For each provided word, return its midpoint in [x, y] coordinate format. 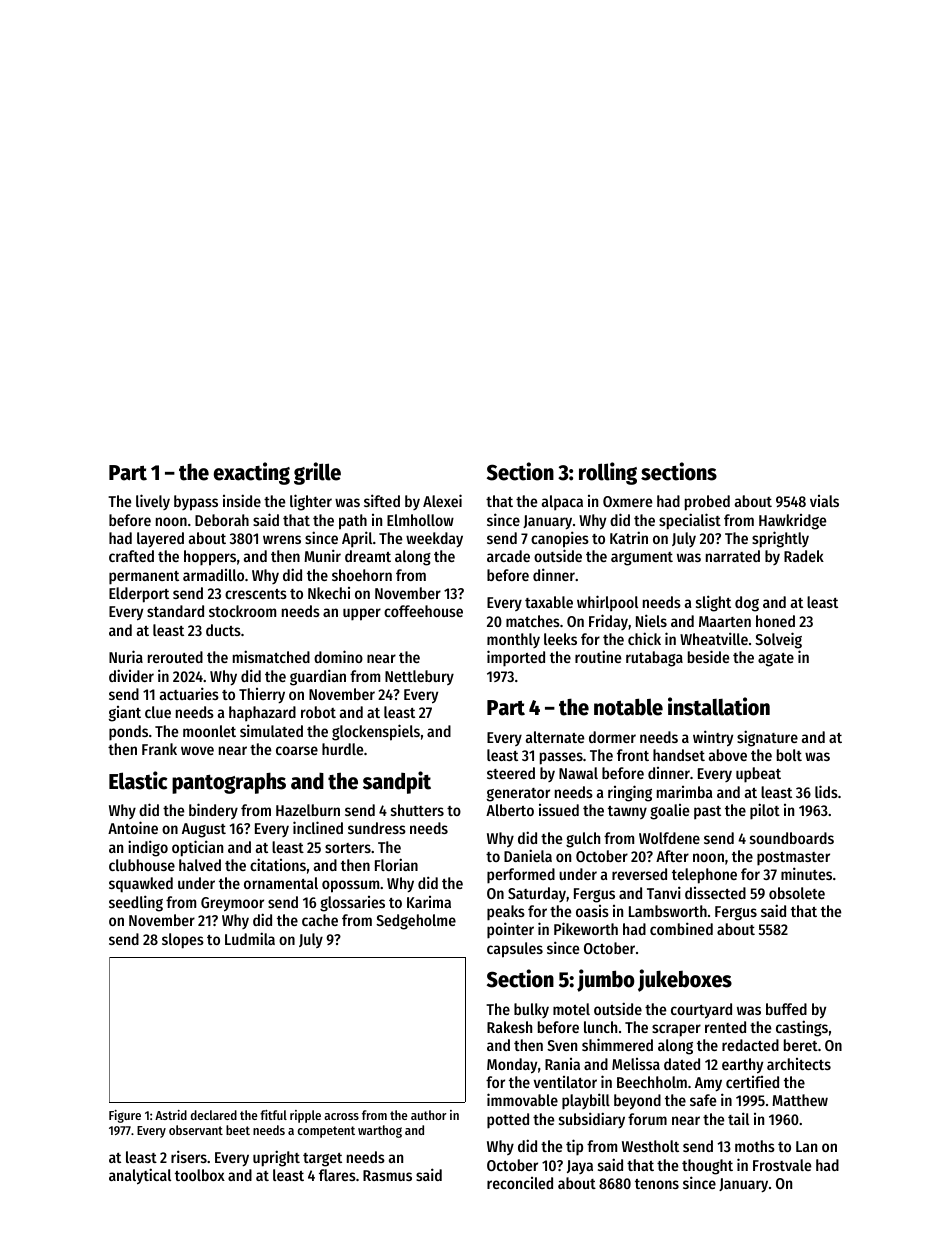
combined [681, 928]
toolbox [200, 1175]
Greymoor [232, 904]
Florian [396, 864]
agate [776, 660]
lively [153, 502]
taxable [549, 602]
